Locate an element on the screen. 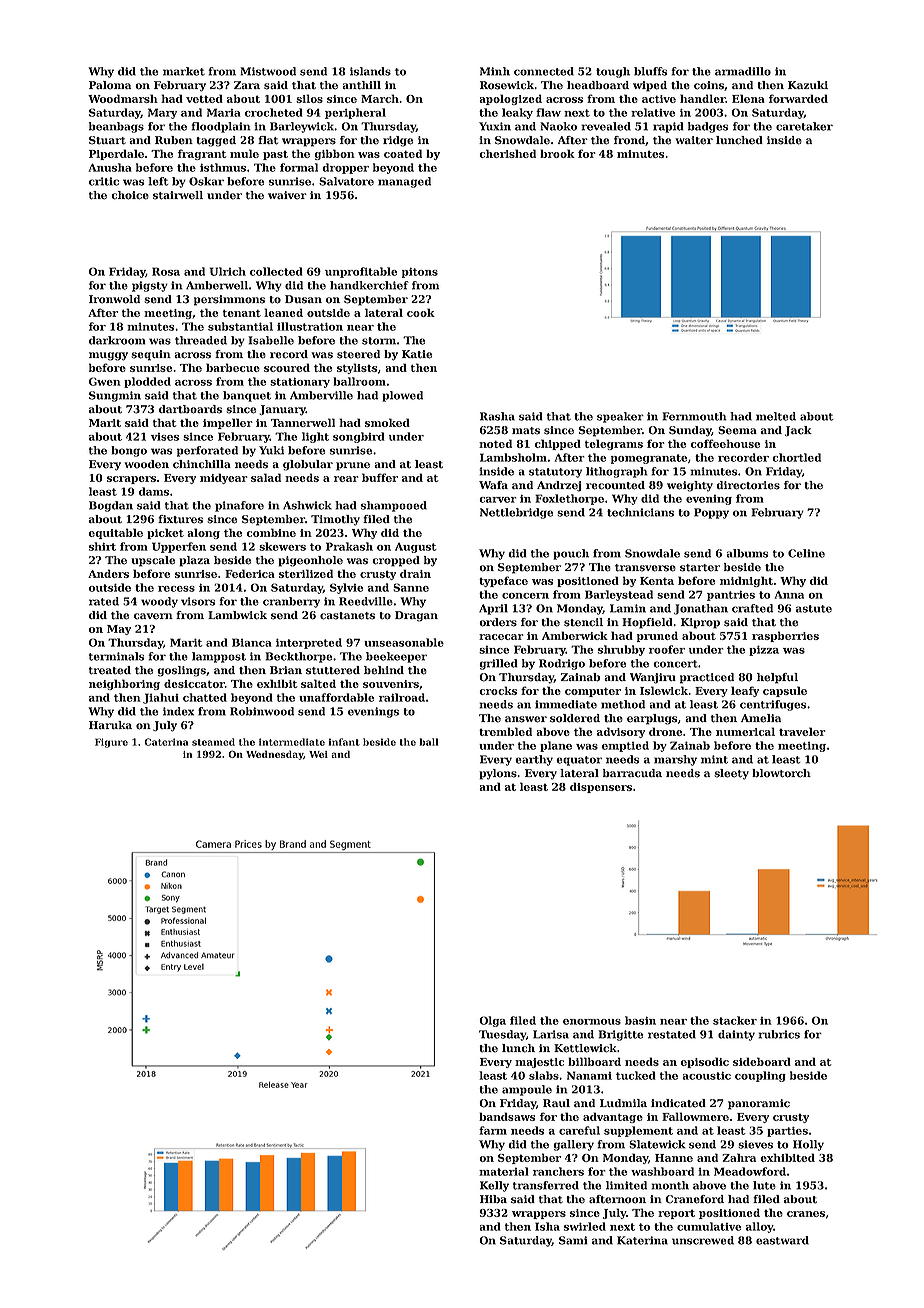  Rosa is located at coordinates (166, 271).
